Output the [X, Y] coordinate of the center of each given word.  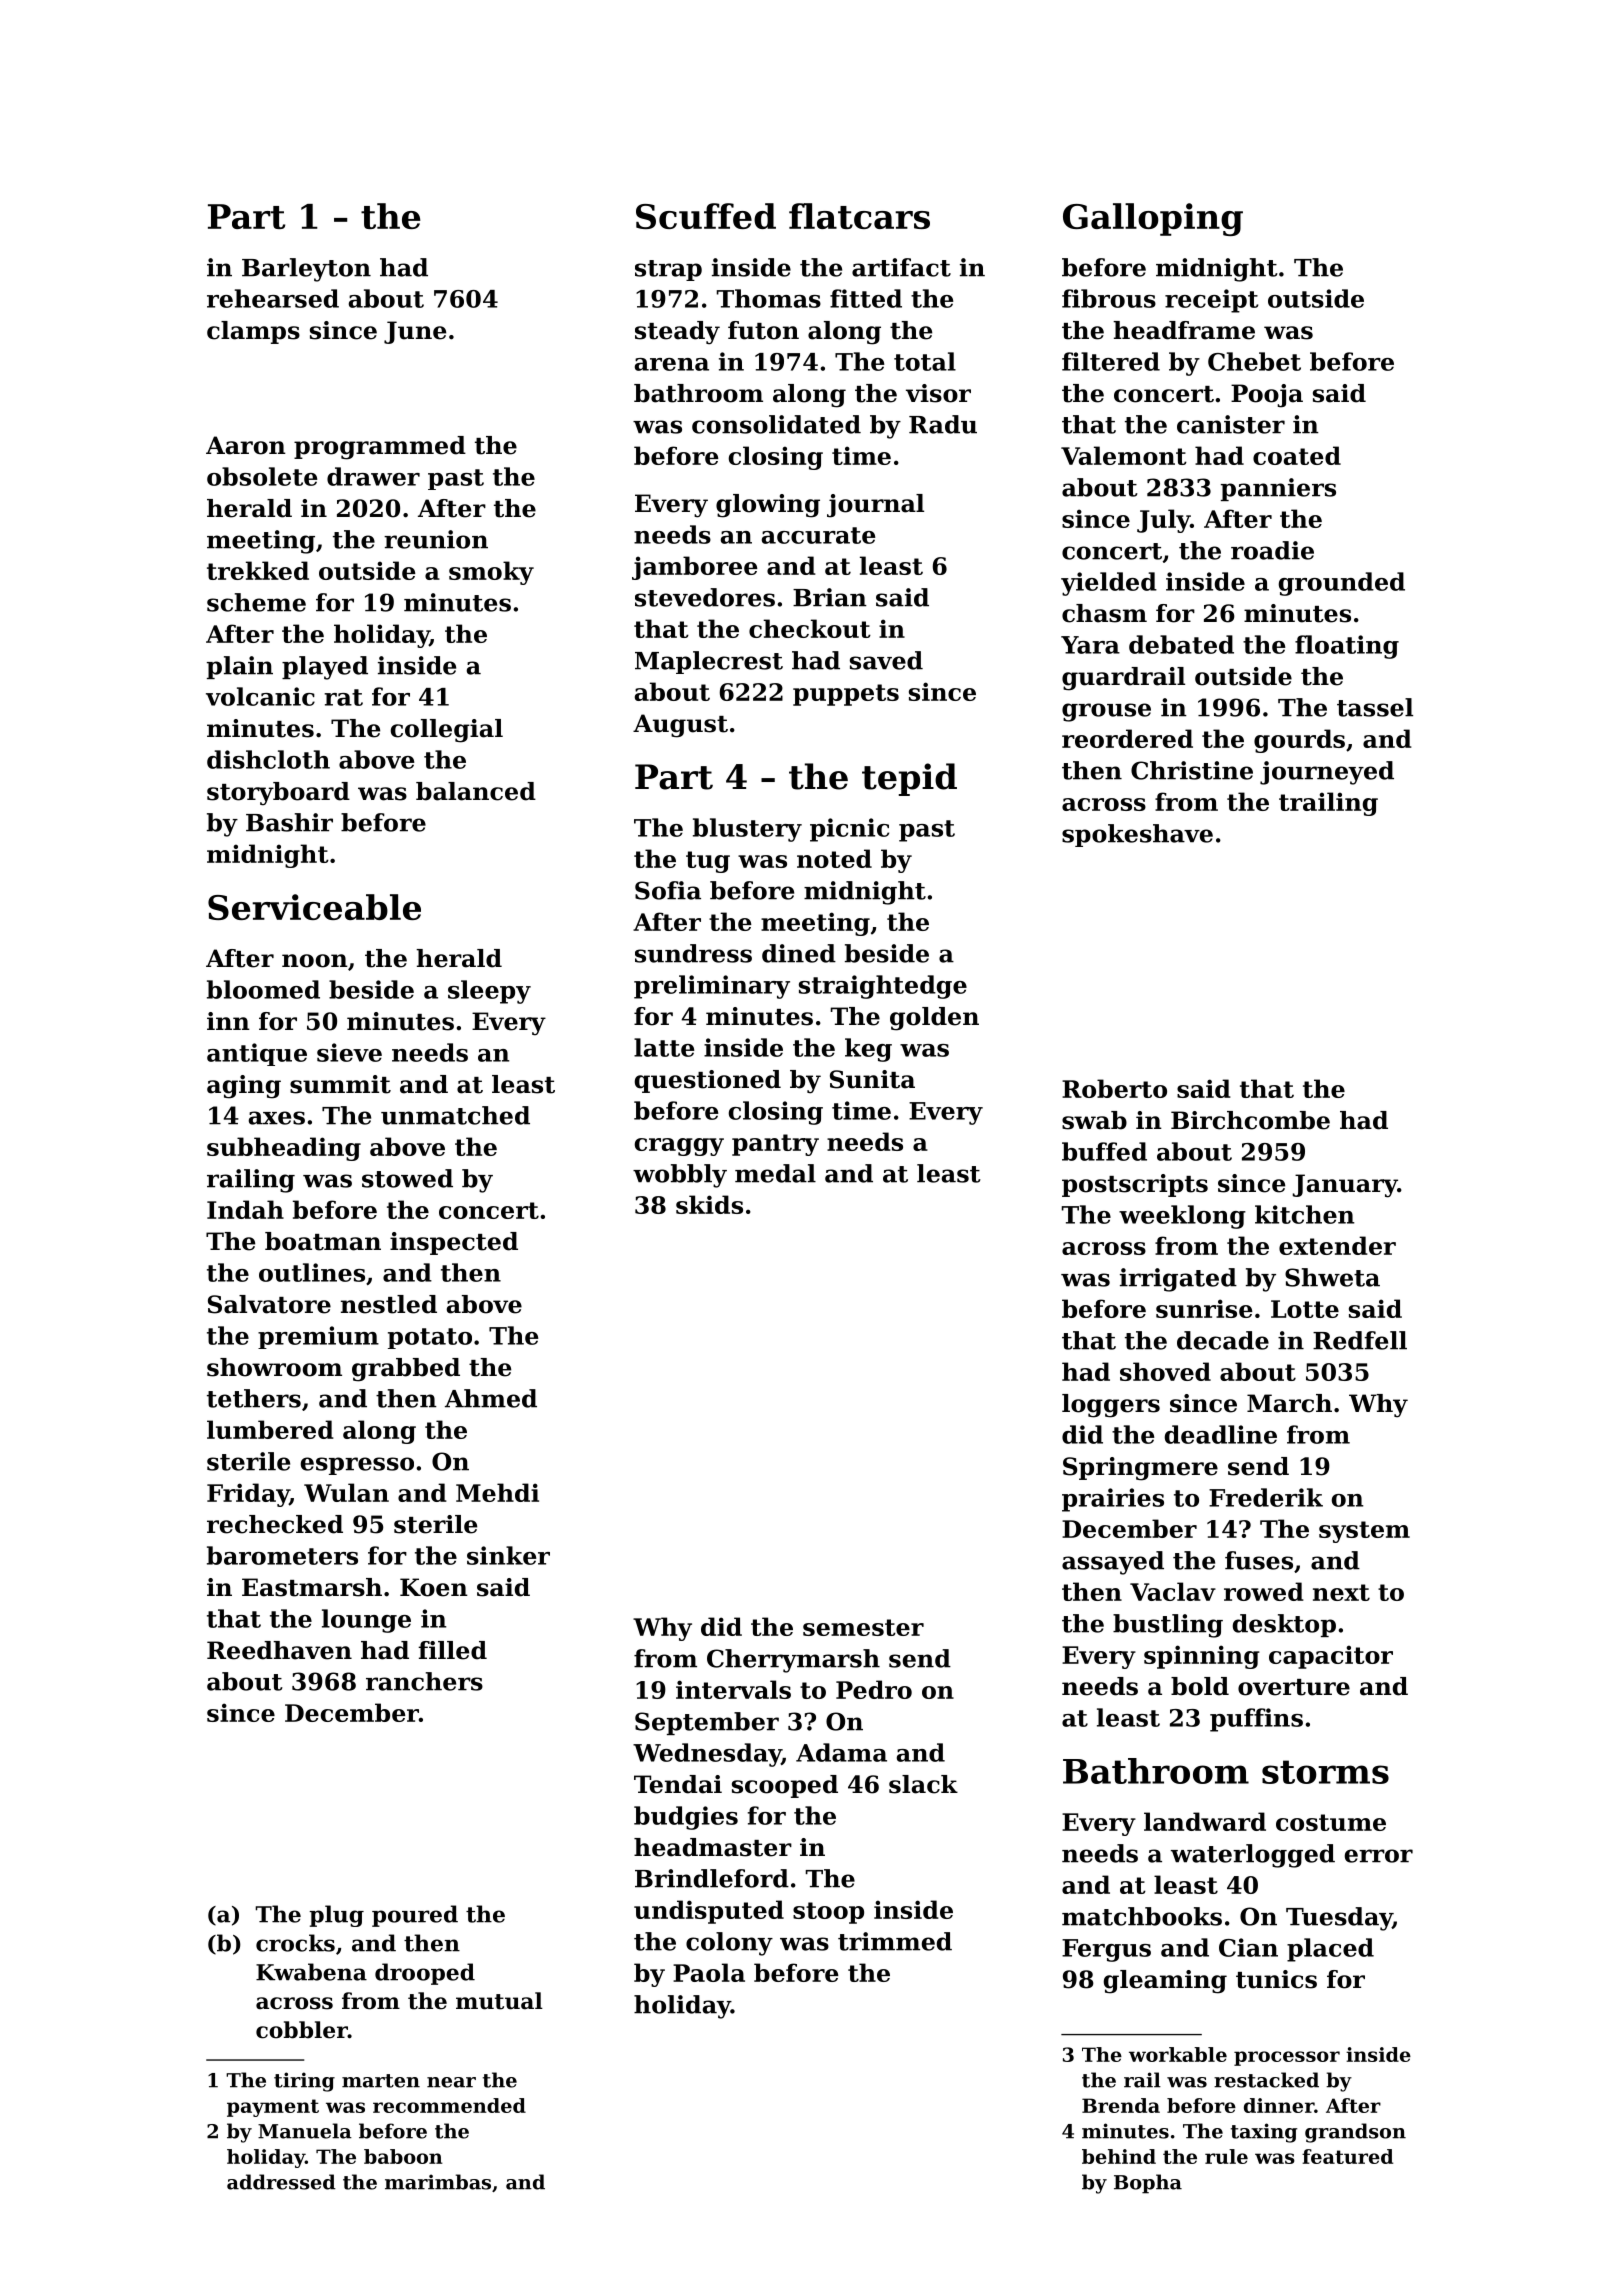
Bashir [289, 822]
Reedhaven [279, 1650]
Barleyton [306, 270]
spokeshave [1137, 835]
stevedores [705, 597]
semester [863, 1627]
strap [668, 270]
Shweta [1332, 1277]
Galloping [1153, 219]
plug [336, 1916]
